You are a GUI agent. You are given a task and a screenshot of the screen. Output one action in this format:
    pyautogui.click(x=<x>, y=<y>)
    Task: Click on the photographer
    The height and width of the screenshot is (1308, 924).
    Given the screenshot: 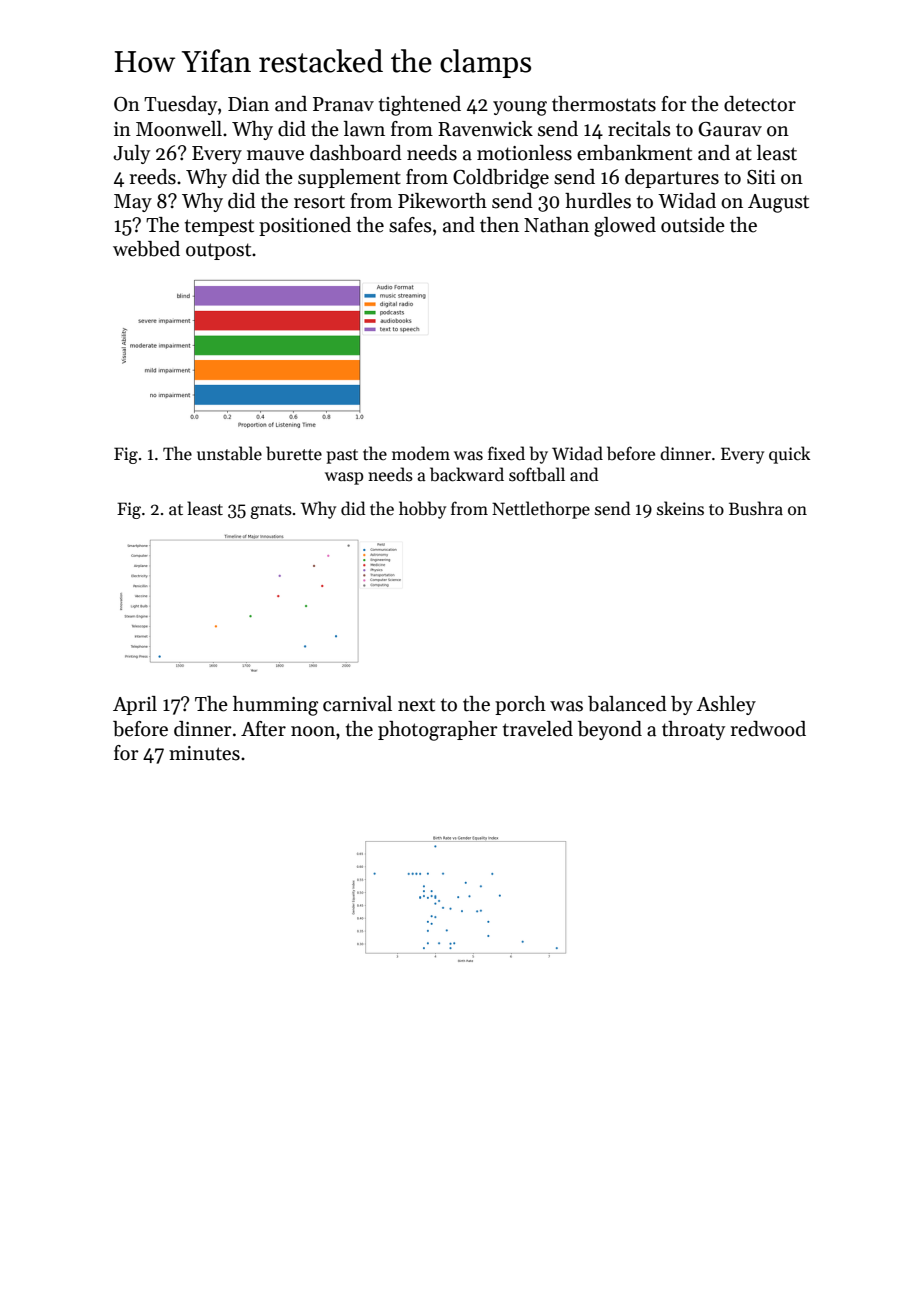 What is the action you would take?
    pyautogui.click(x=438, y=731)
